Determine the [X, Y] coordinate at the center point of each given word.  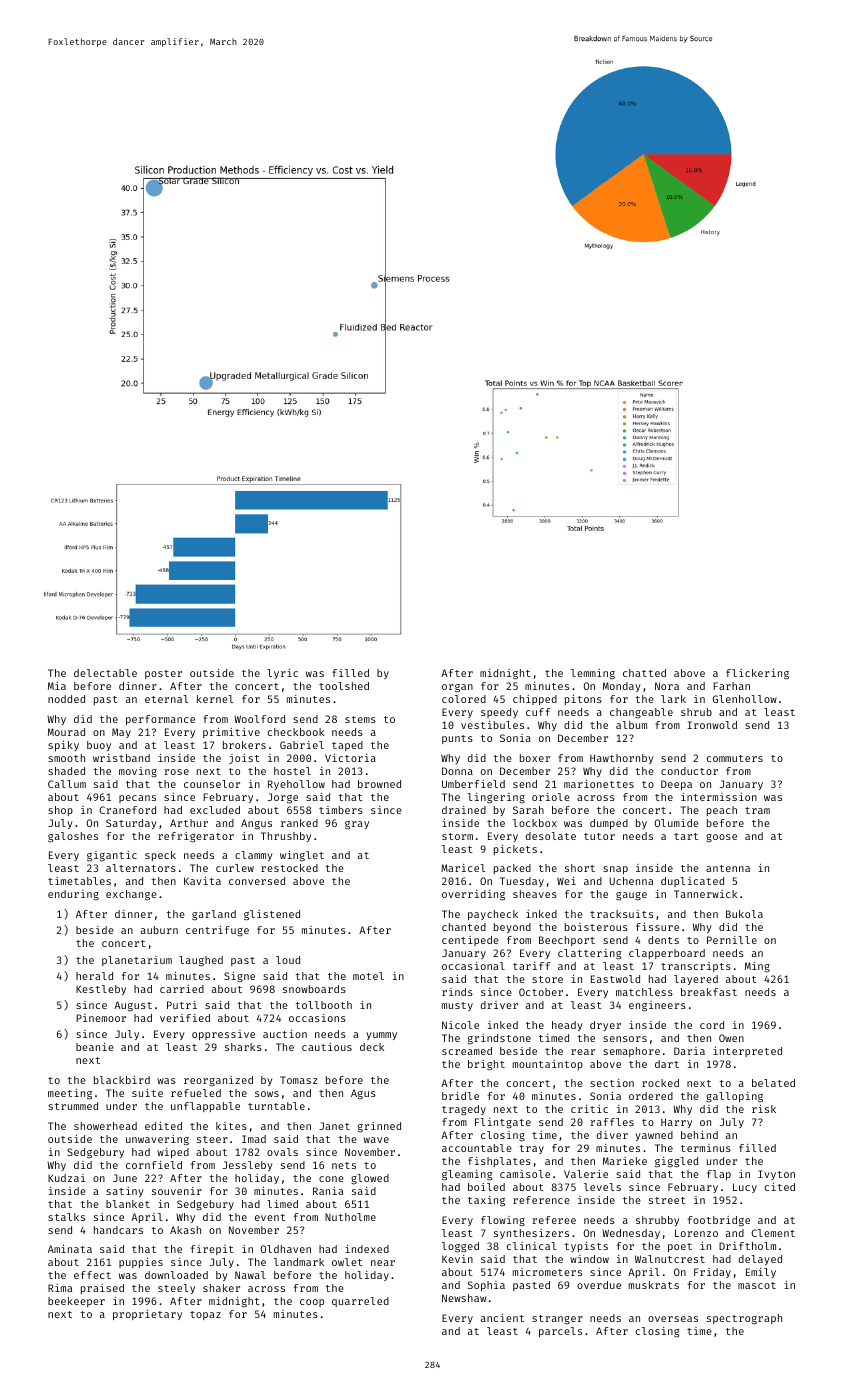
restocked [289, 868]
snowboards [314, 989]
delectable [105, 673]
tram [757, 810]
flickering [757, 674]
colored [464, 699]
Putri [182, 1005]
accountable [477, 1148]
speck [160, 856]
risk [764, 1109]
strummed [73, 1106]
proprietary [147, 1315]
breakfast [709, 992]
